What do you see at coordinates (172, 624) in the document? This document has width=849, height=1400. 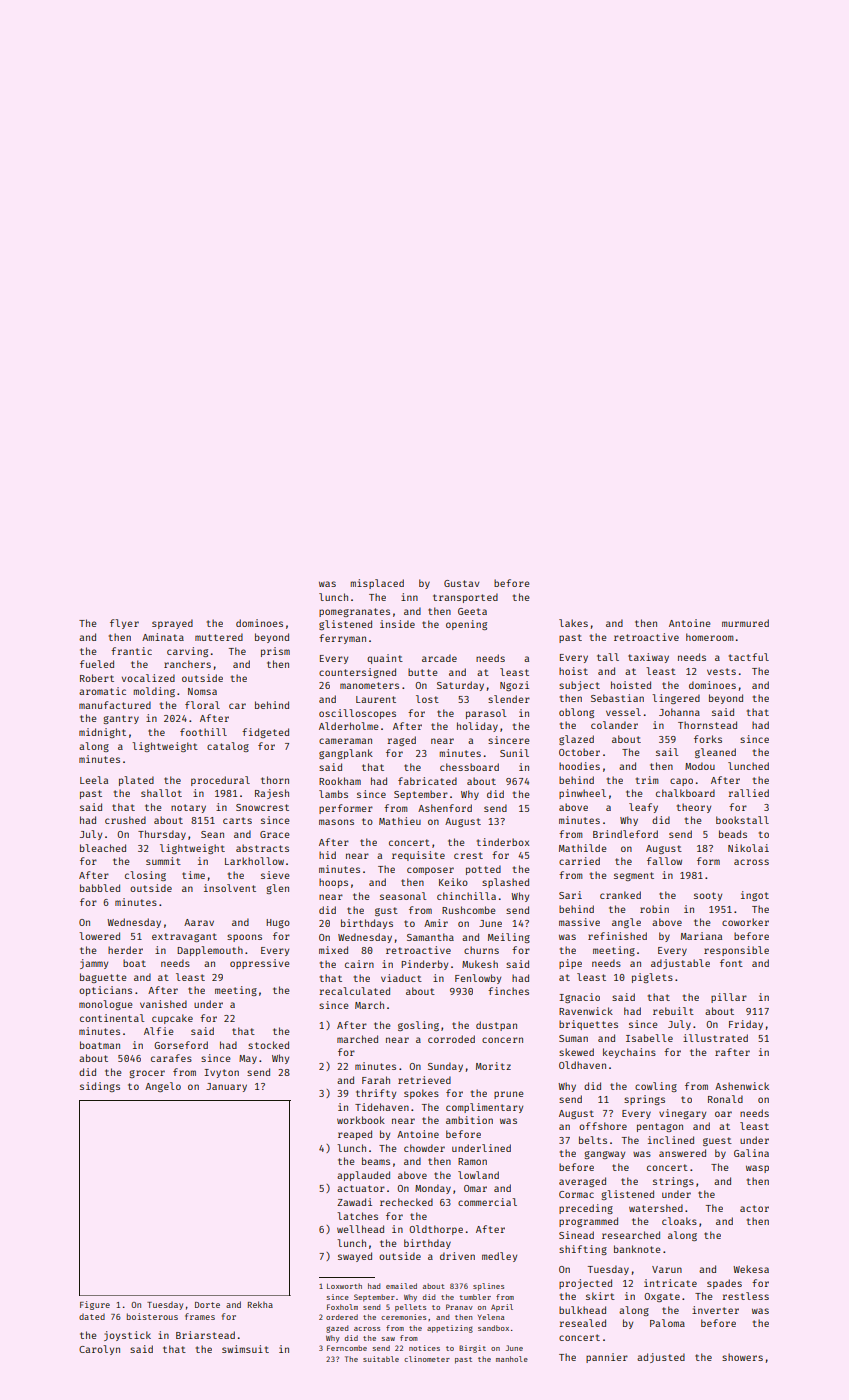 I see `sprayed` at bounding box center [172, 624].
